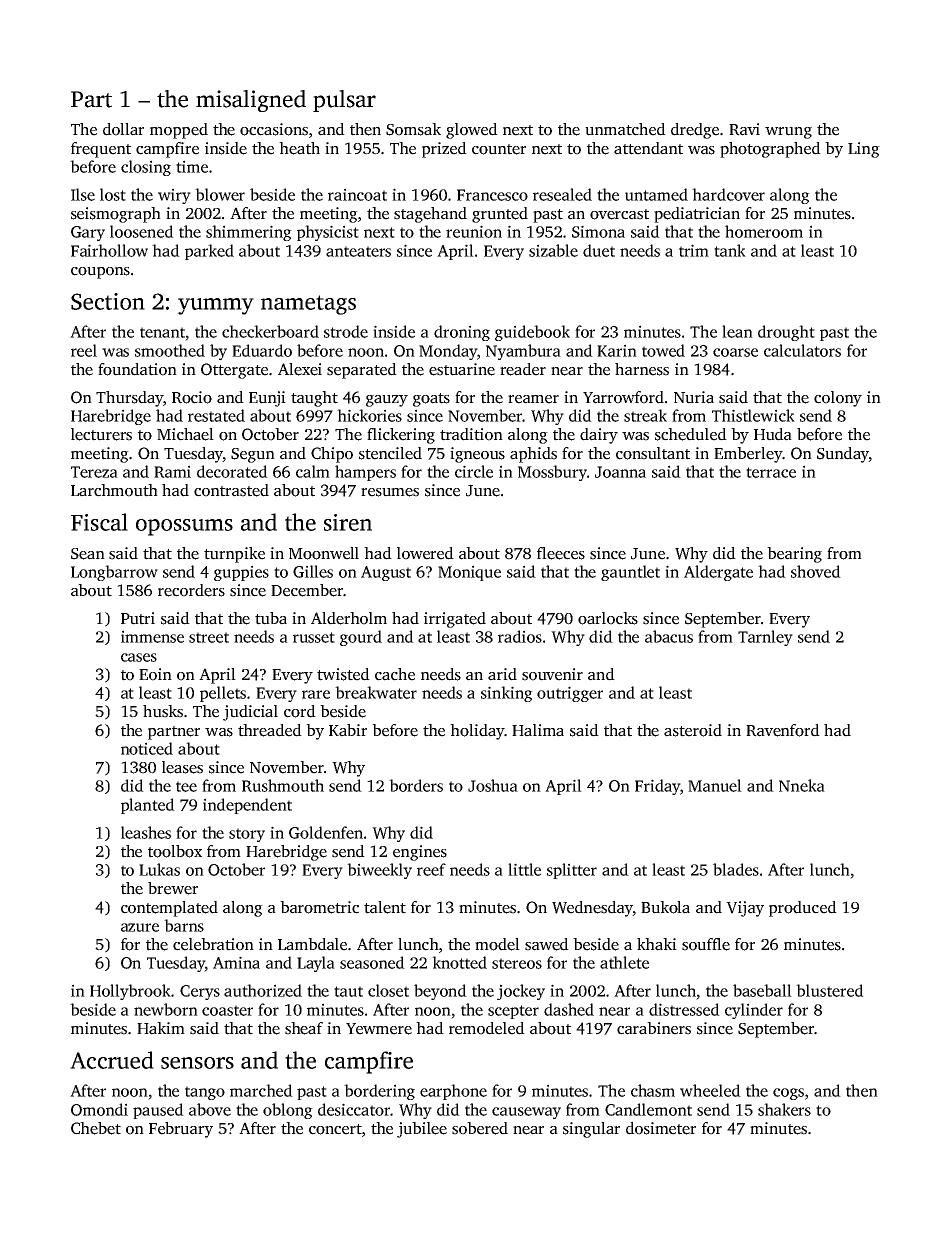 The height and width of the screenshot is (1233, 952). What do you see at coordinates (175, 851) in the screenshot?
I see `toolbox` at bounding box center [175, 851].
